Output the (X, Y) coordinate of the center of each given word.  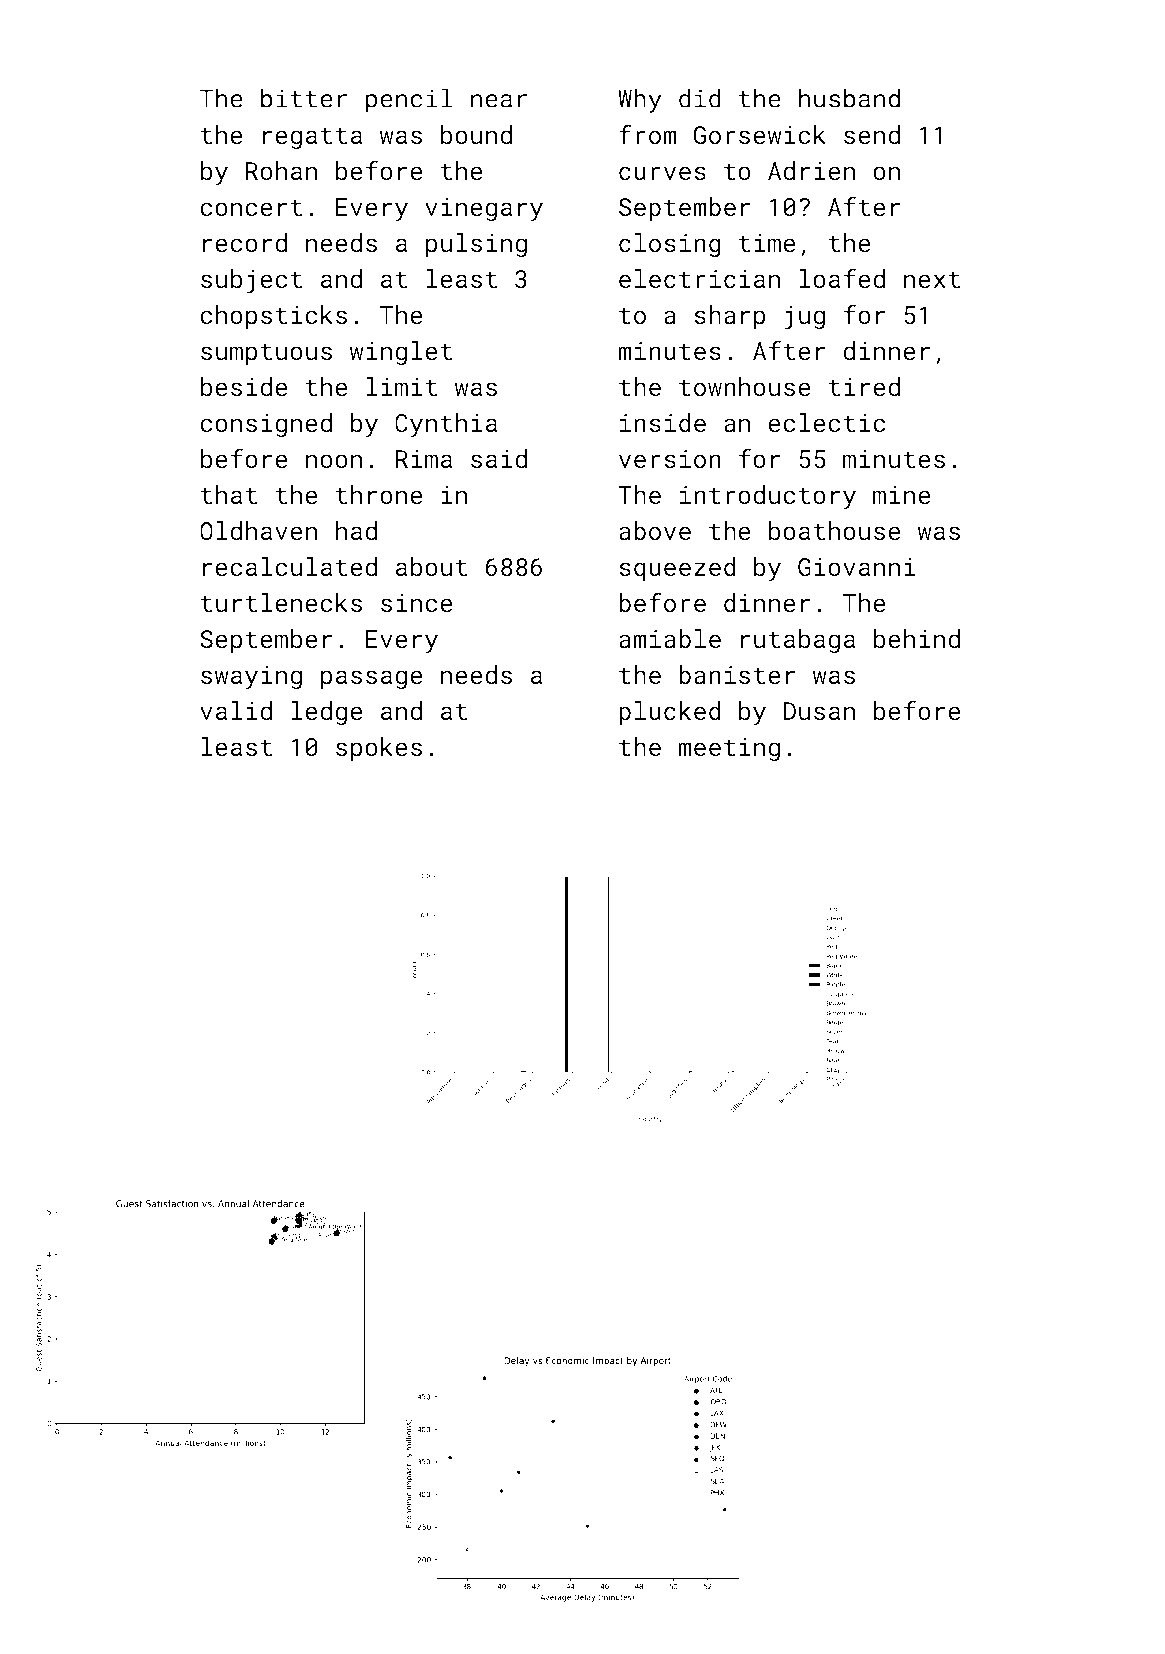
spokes (379, 749)
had (356, 530)
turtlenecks (281, 602)
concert (251, 207)
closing (670, 245)
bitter (304, 98)
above (655, 530)
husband (849, 98)
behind (917, 638)
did (700, 98)
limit (401, 386)
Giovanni (857, 567)
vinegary (484, 210)
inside (663, 422)
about (431, 566)
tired (864, 386)
